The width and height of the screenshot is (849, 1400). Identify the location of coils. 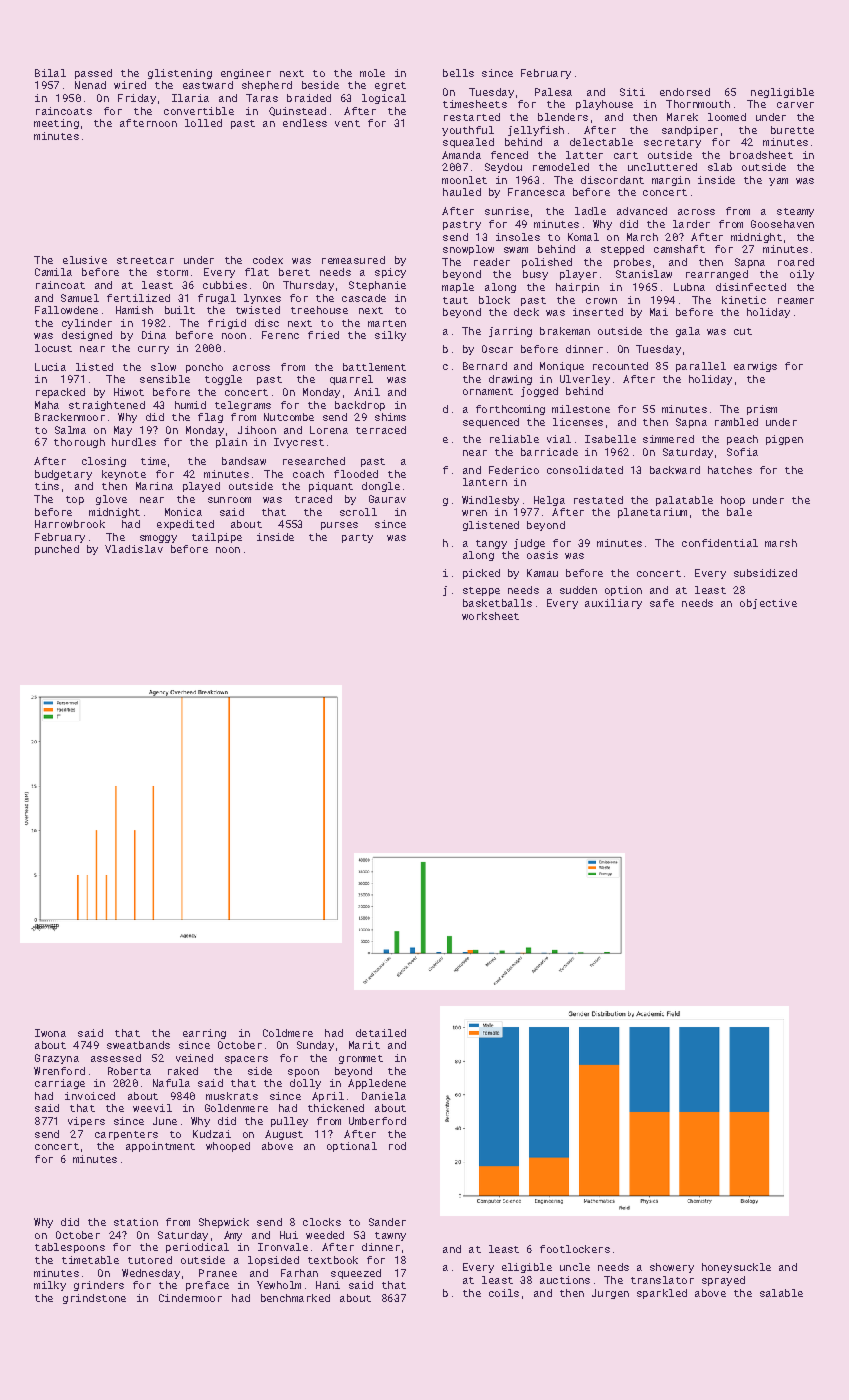
(504, 1293).
